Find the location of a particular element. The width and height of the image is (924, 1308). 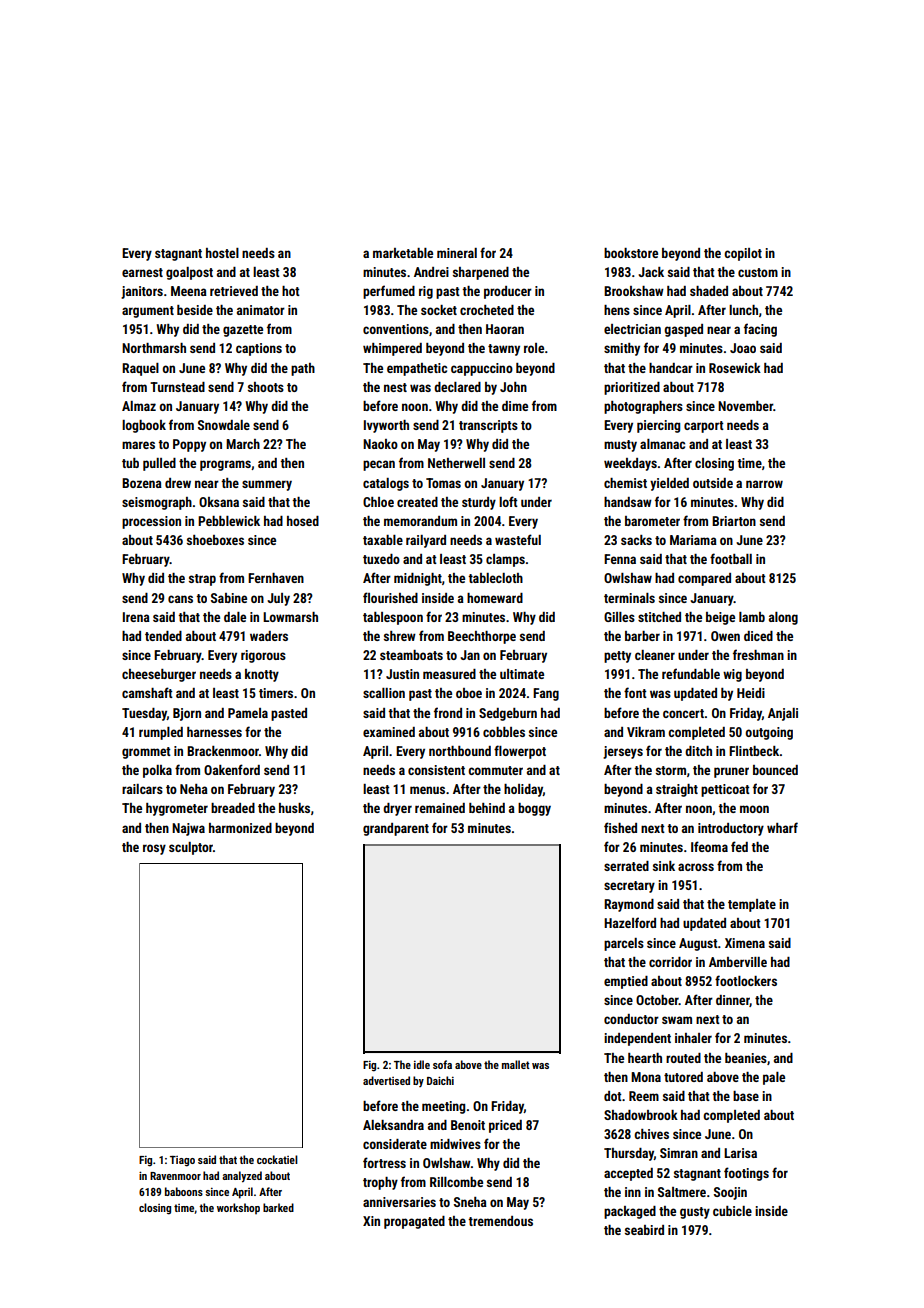

idle is located at coordinates (422, 1064).
